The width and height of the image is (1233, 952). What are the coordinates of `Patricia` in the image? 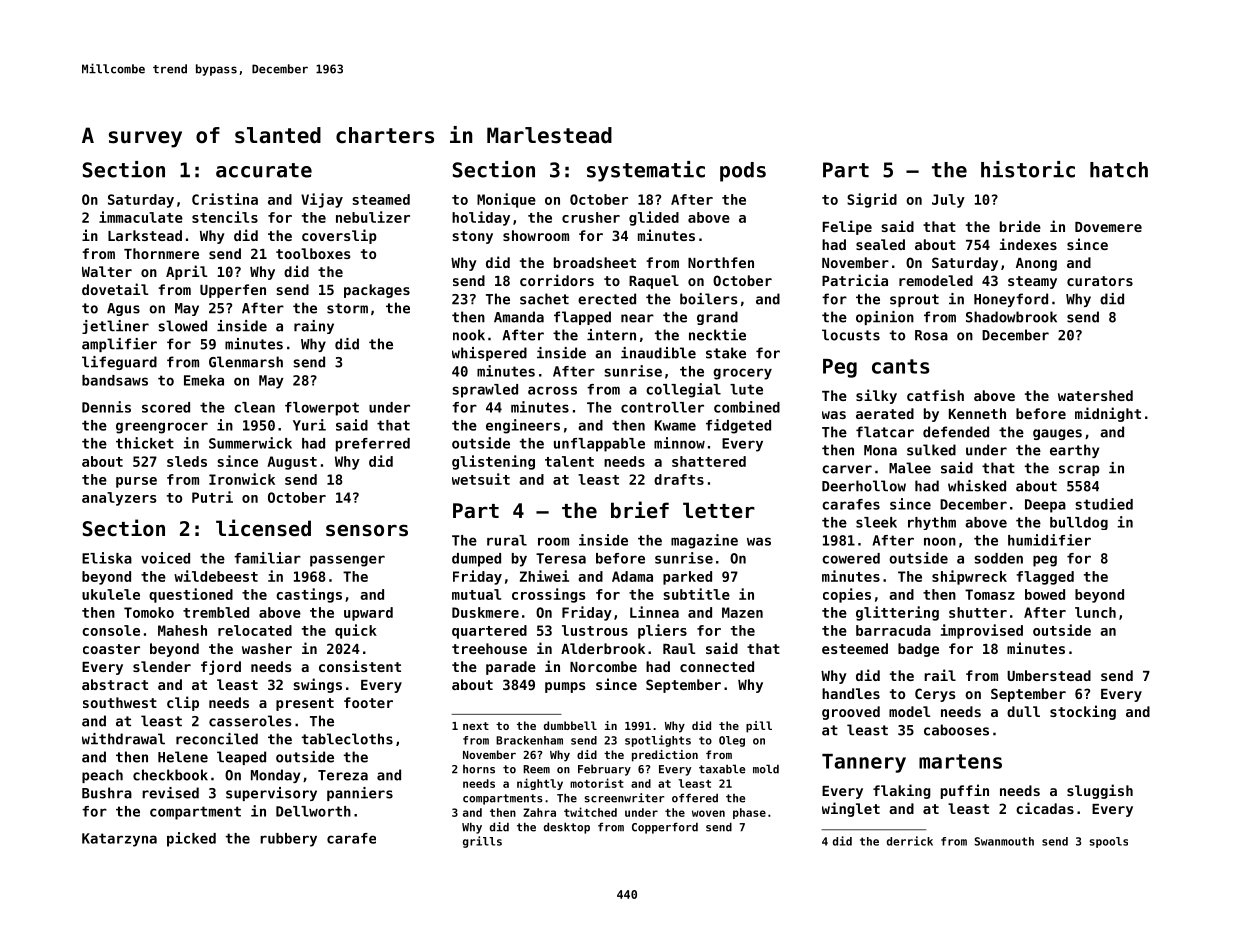 It's located at (855, 280).
